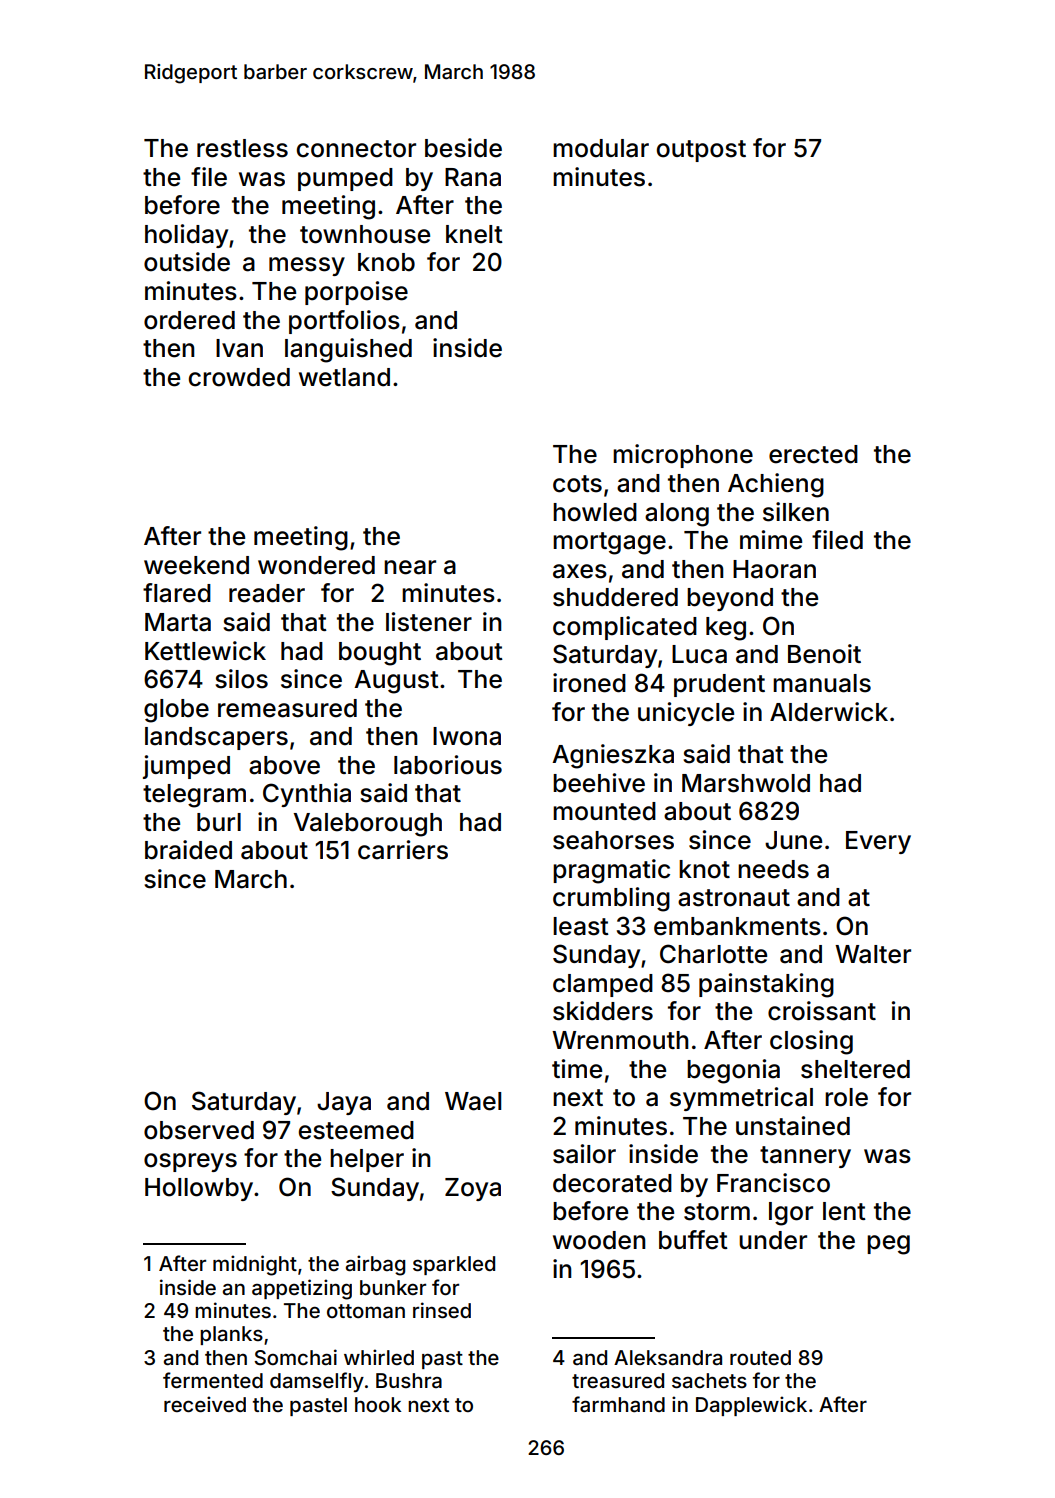 This page has width=1055, height=1498. What do you see at coordinates (813, 454) in the page?
I see `erected` at bounding box center [813, 454].
